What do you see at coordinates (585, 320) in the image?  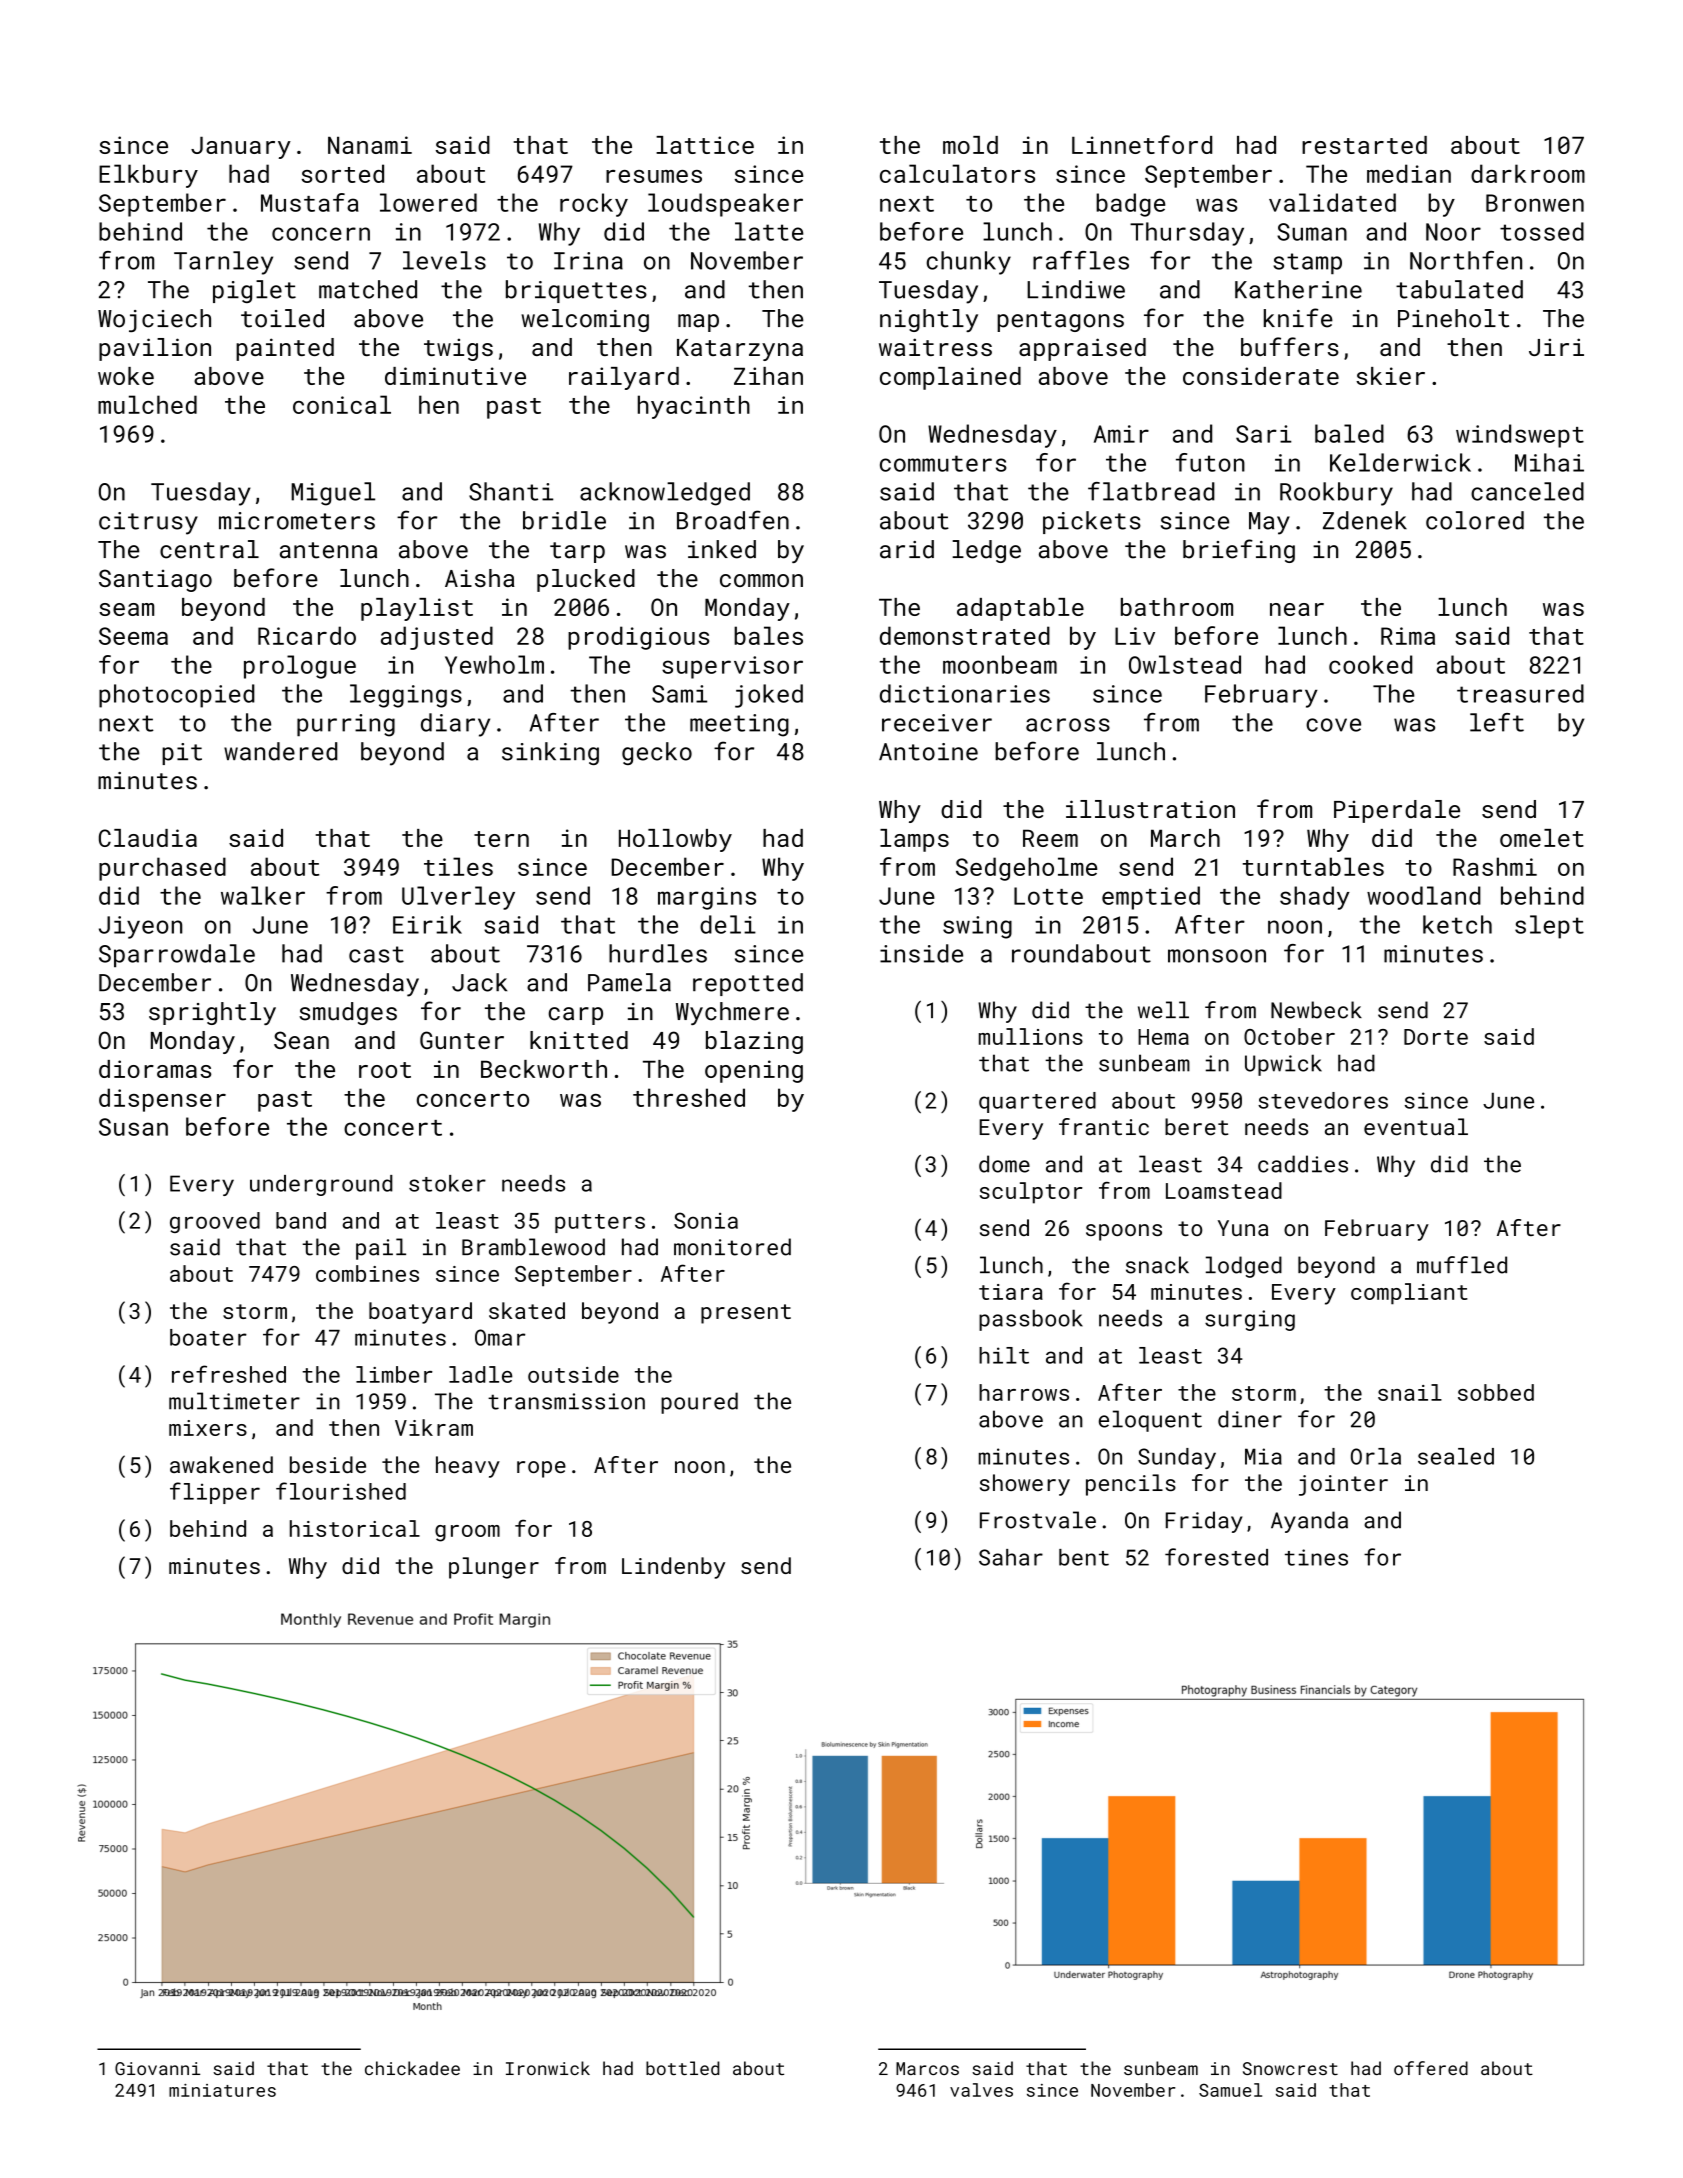 I see `welcoming` at bounding box center [585, 320].
